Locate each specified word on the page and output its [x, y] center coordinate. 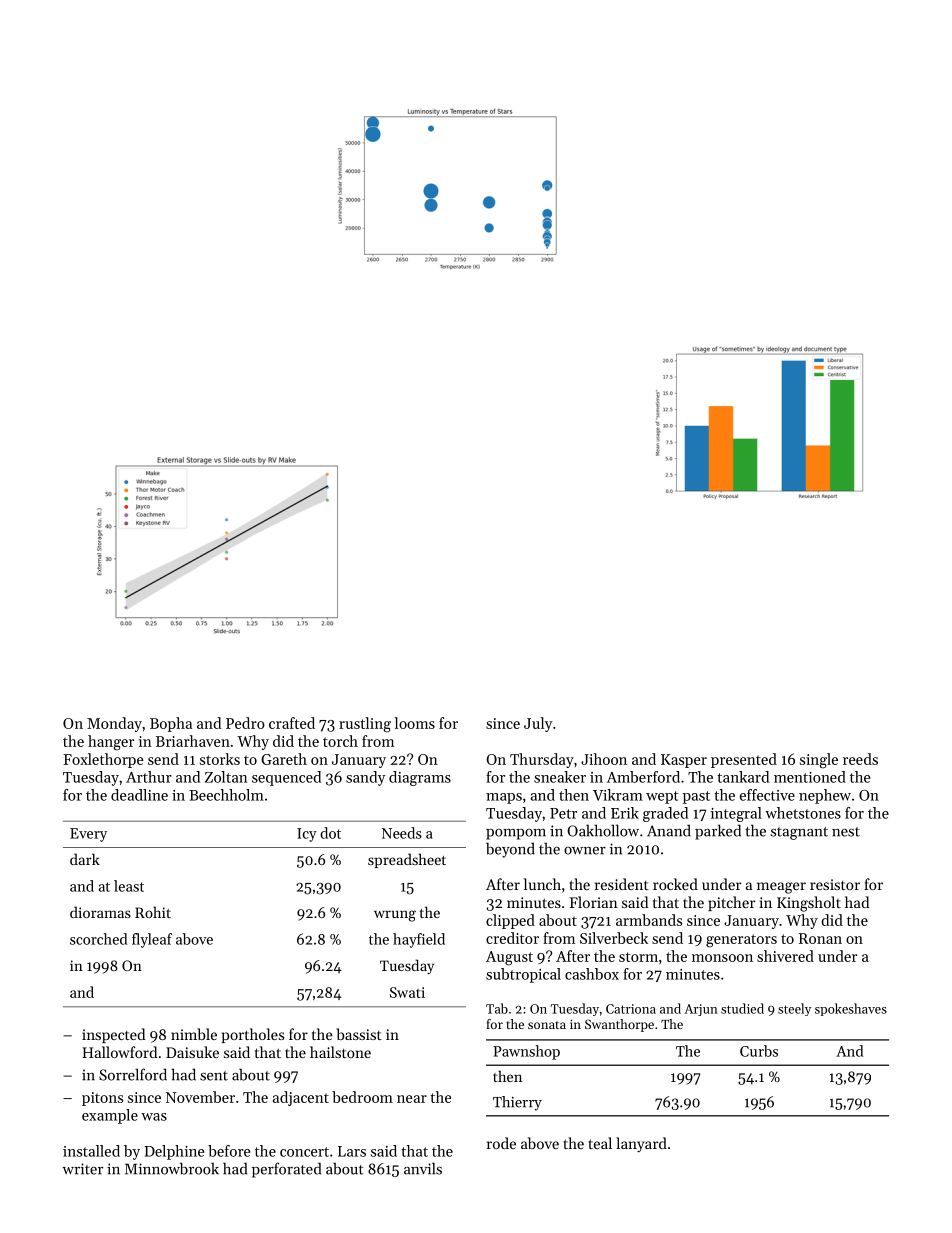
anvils [423, 1168]
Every [88, 835]
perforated [286, 1170]
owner [585, 851]
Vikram [618, 795]
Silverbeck [614, 938]
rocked [675, 884]
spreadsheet [407, 860]
